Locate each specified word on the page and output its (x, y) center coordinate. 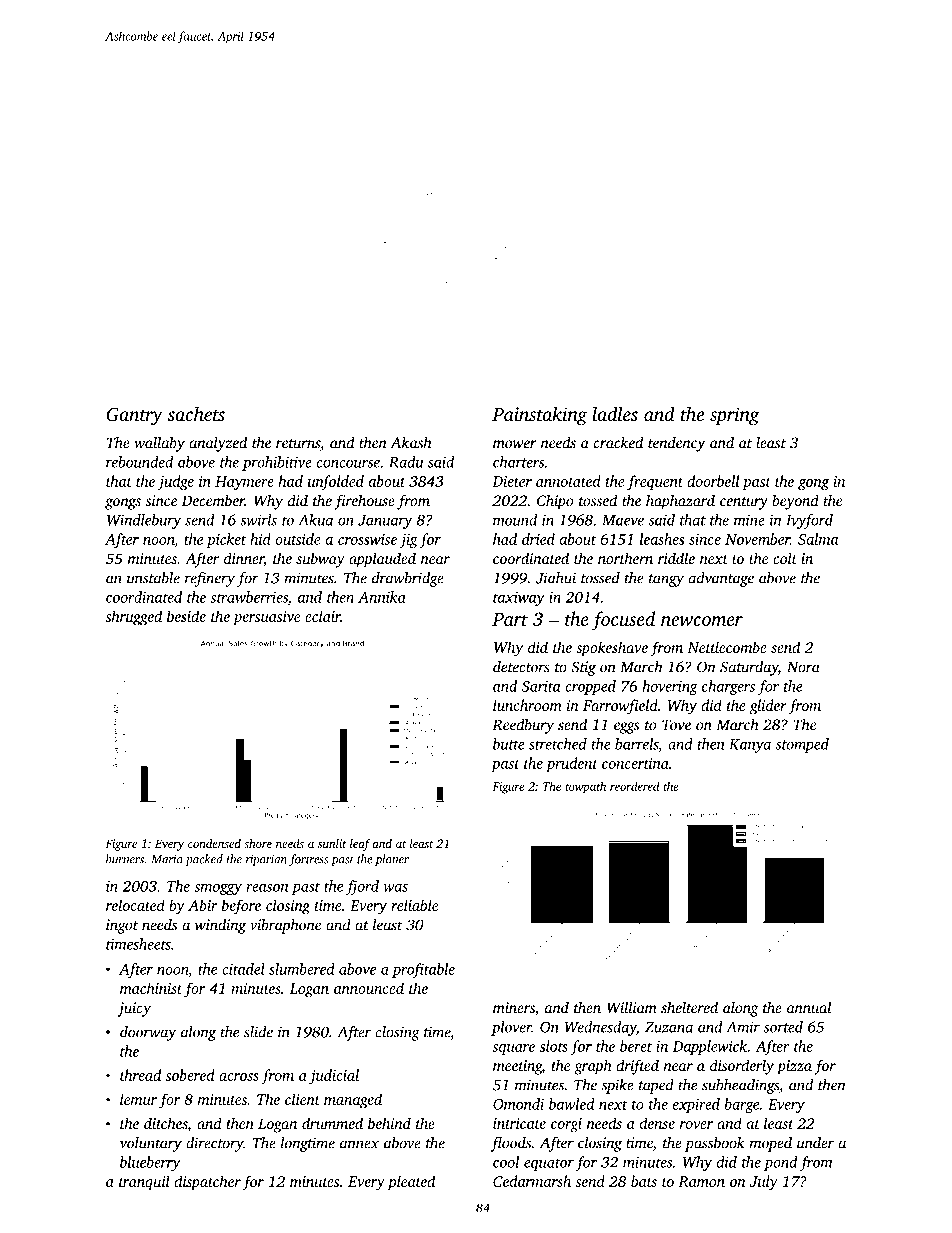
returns (298, 444)
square (513, 1049)
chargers (728, 687)
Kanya (750, 746)
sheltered (689, 1007)
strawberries (249, 597)
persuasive (266, 618)
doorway (148, 1033)
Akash (411, 443)
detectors (521, 667)
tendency (676, 444)
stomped (802, 745)
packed (204, 860)
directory (215, 1144)
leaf (360, 845)
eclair (323, 616)
